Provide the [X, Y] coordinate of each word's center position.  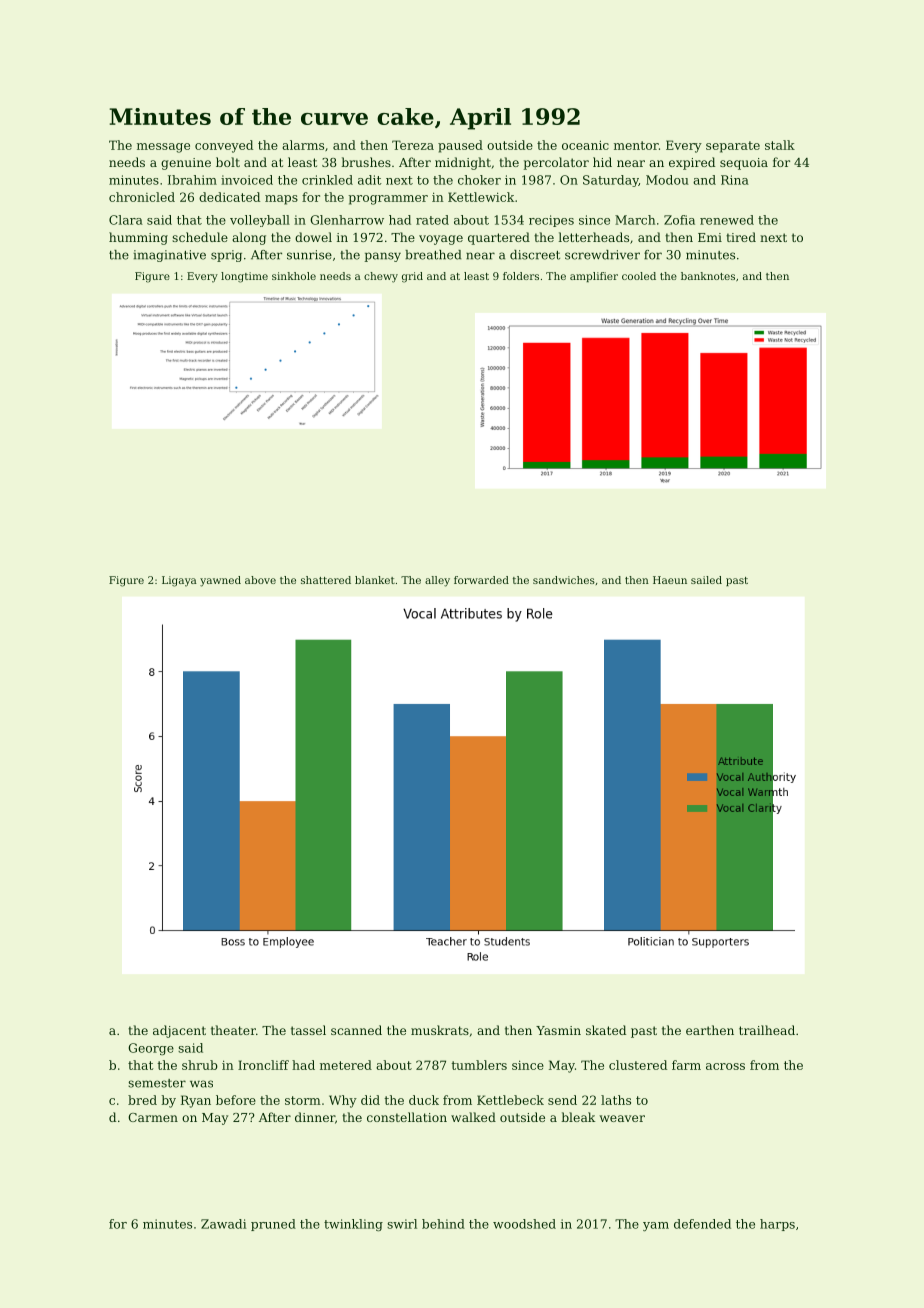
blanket [375, 580]
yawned [220, 581]
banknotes [708, 276]
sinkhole [294, 276]
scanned [356, 1030]
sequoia [744, 164]
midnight [463, 163]
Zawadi [223, 1224]
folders [521, 276]
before [236, 1100]
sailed [706, 580]
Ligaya [179, 581]
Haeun [670, 580]
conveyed [224, 146]
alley [437, 581]
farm [686, 1065]
